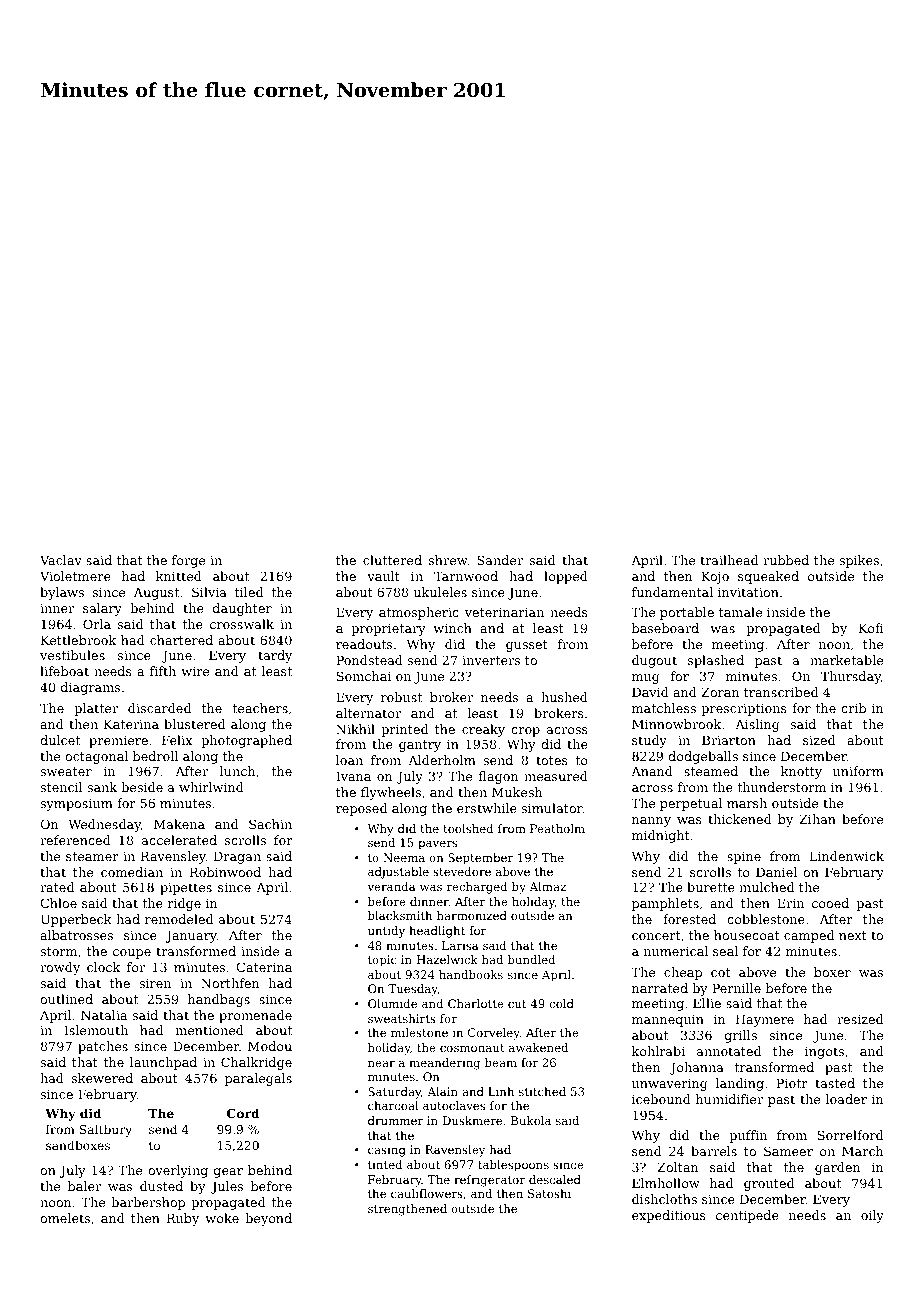  Describe the element at coordinates (61, 560) in the screenshot. I see `Vaclav` at that location.
